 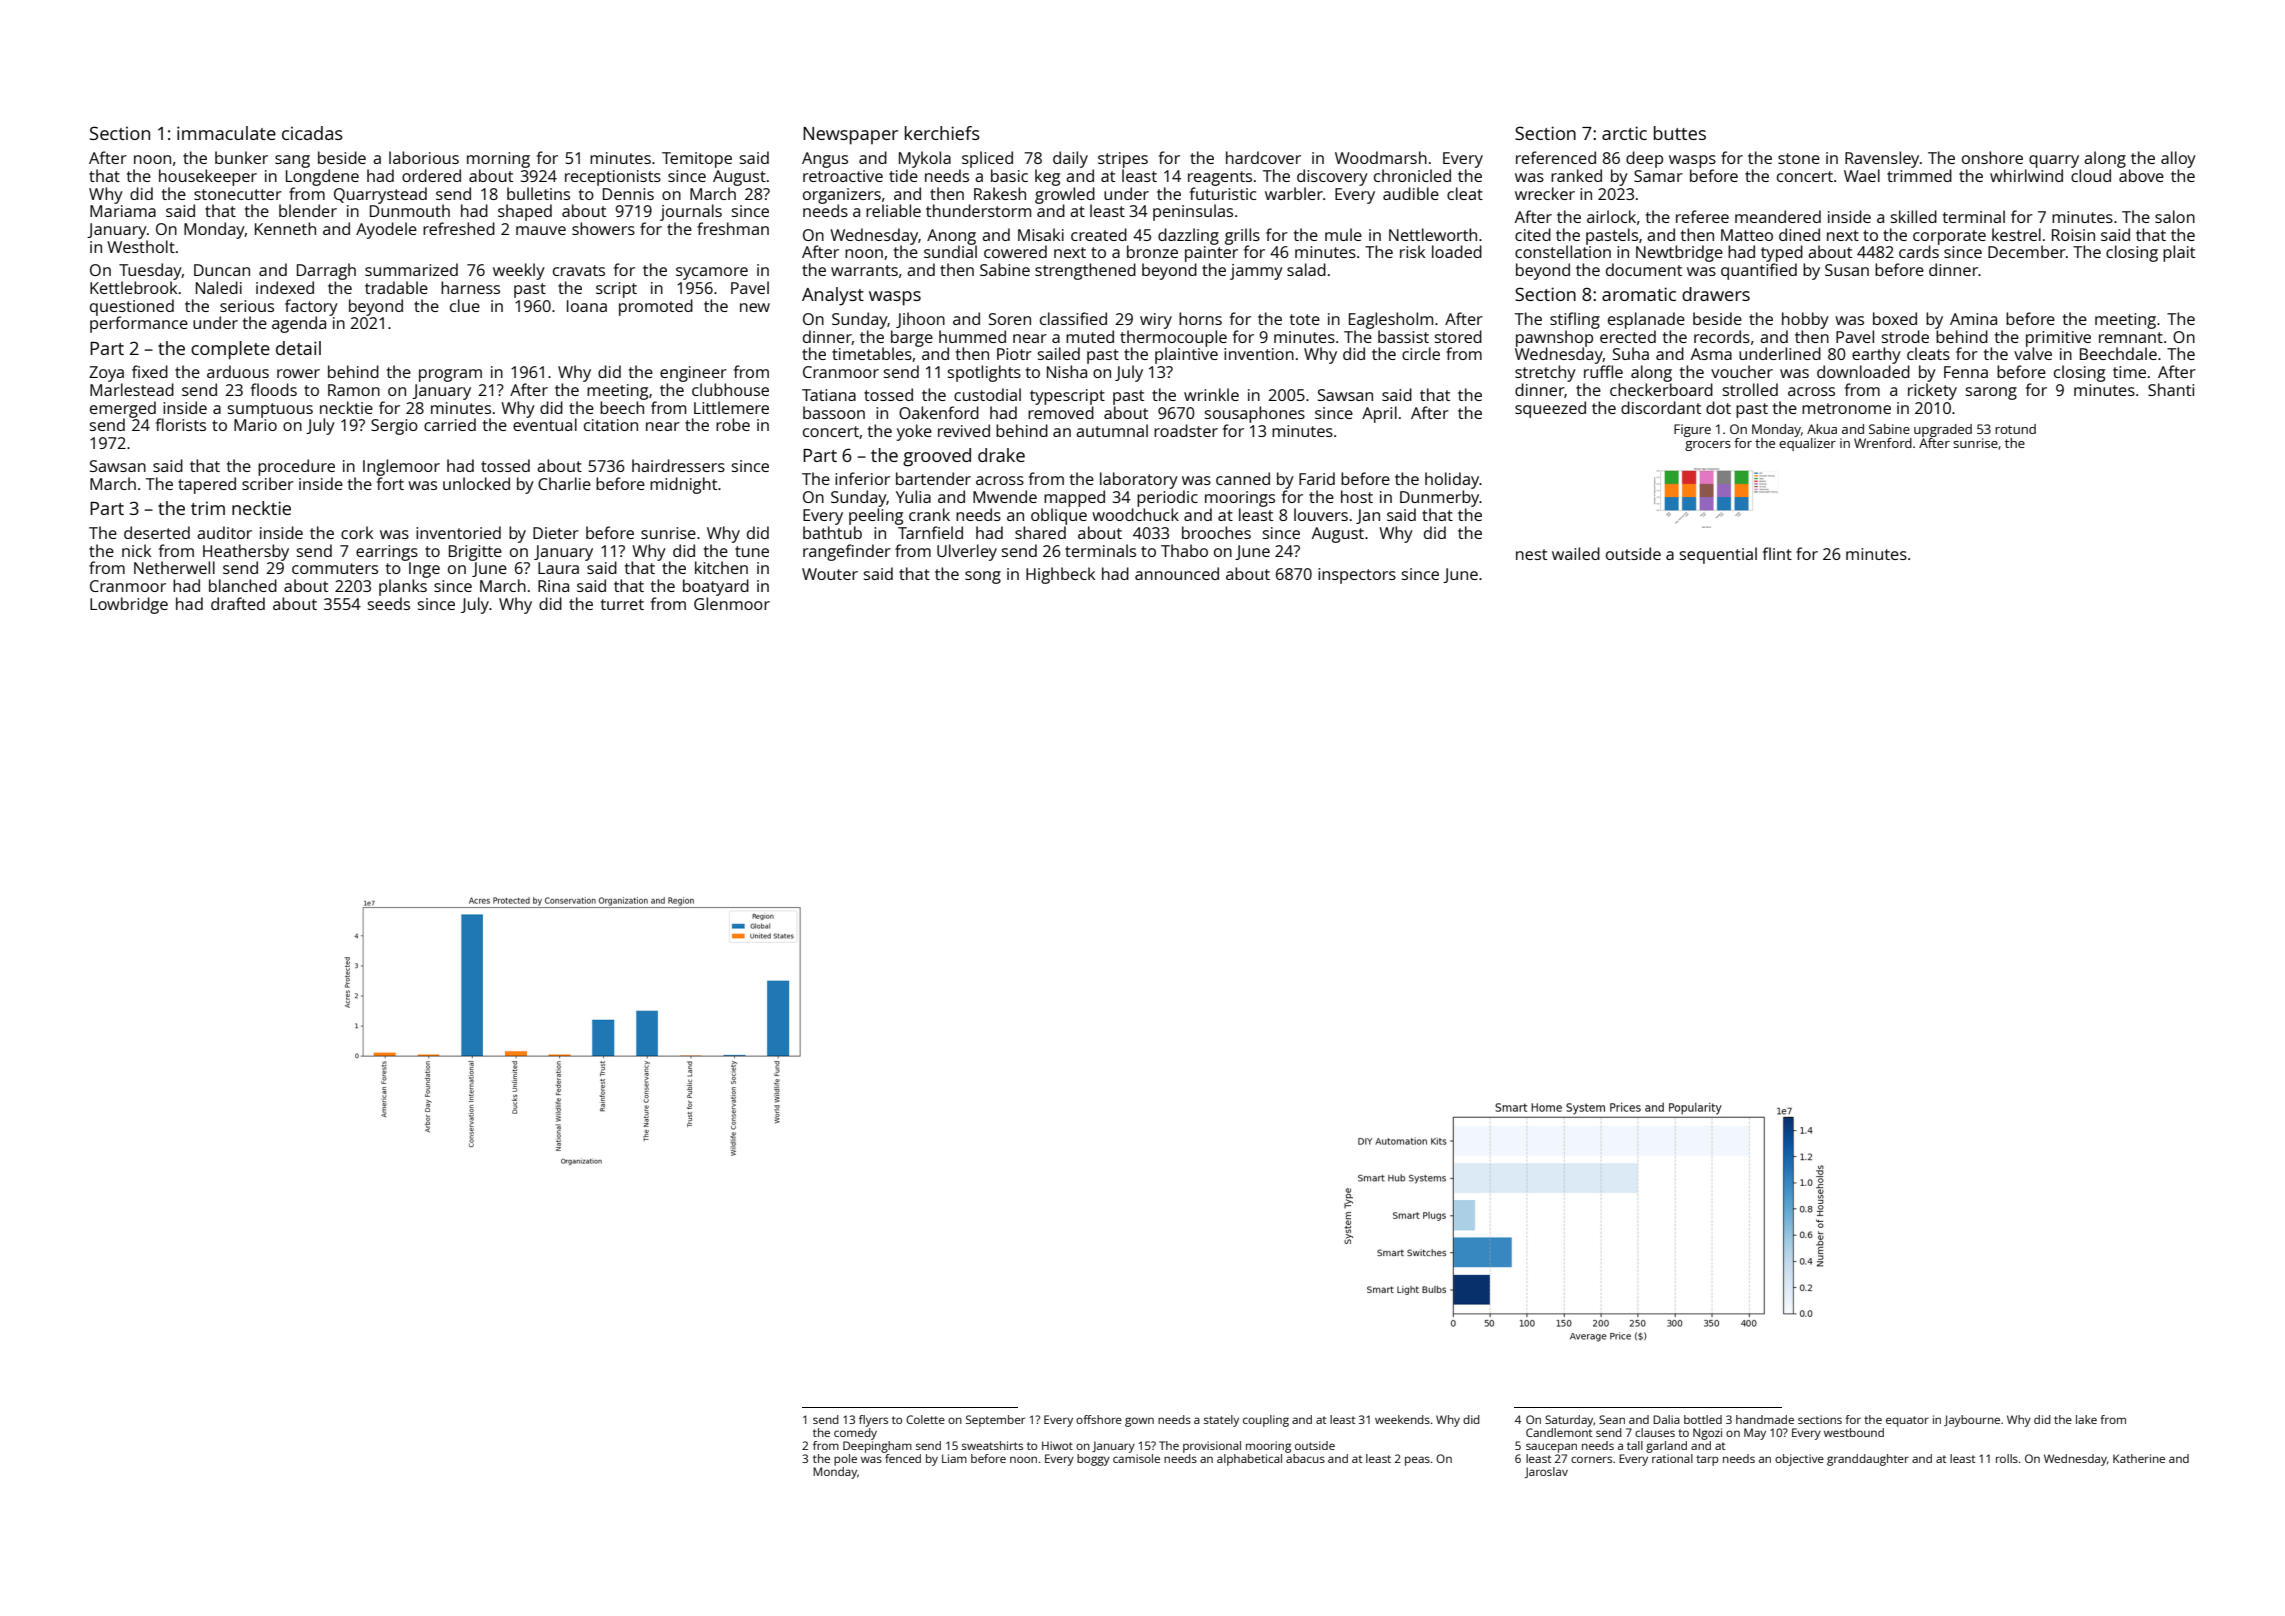 I want to click on kerchiefs, so click(x=942, y=133).
